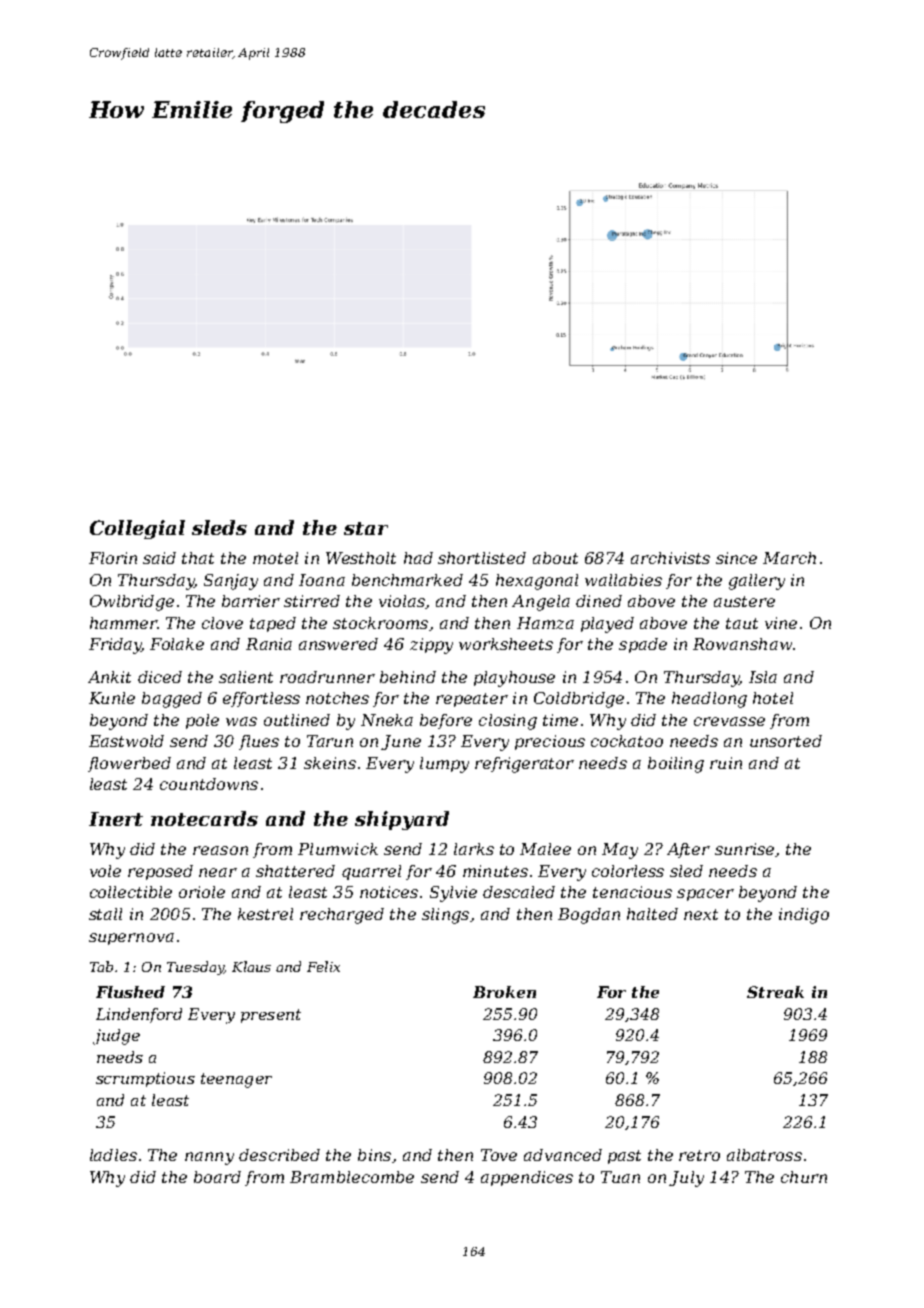  What do you see at coordinates (699, 1155) in the document?
I see `retro` at bounding box center [699, 1155].
